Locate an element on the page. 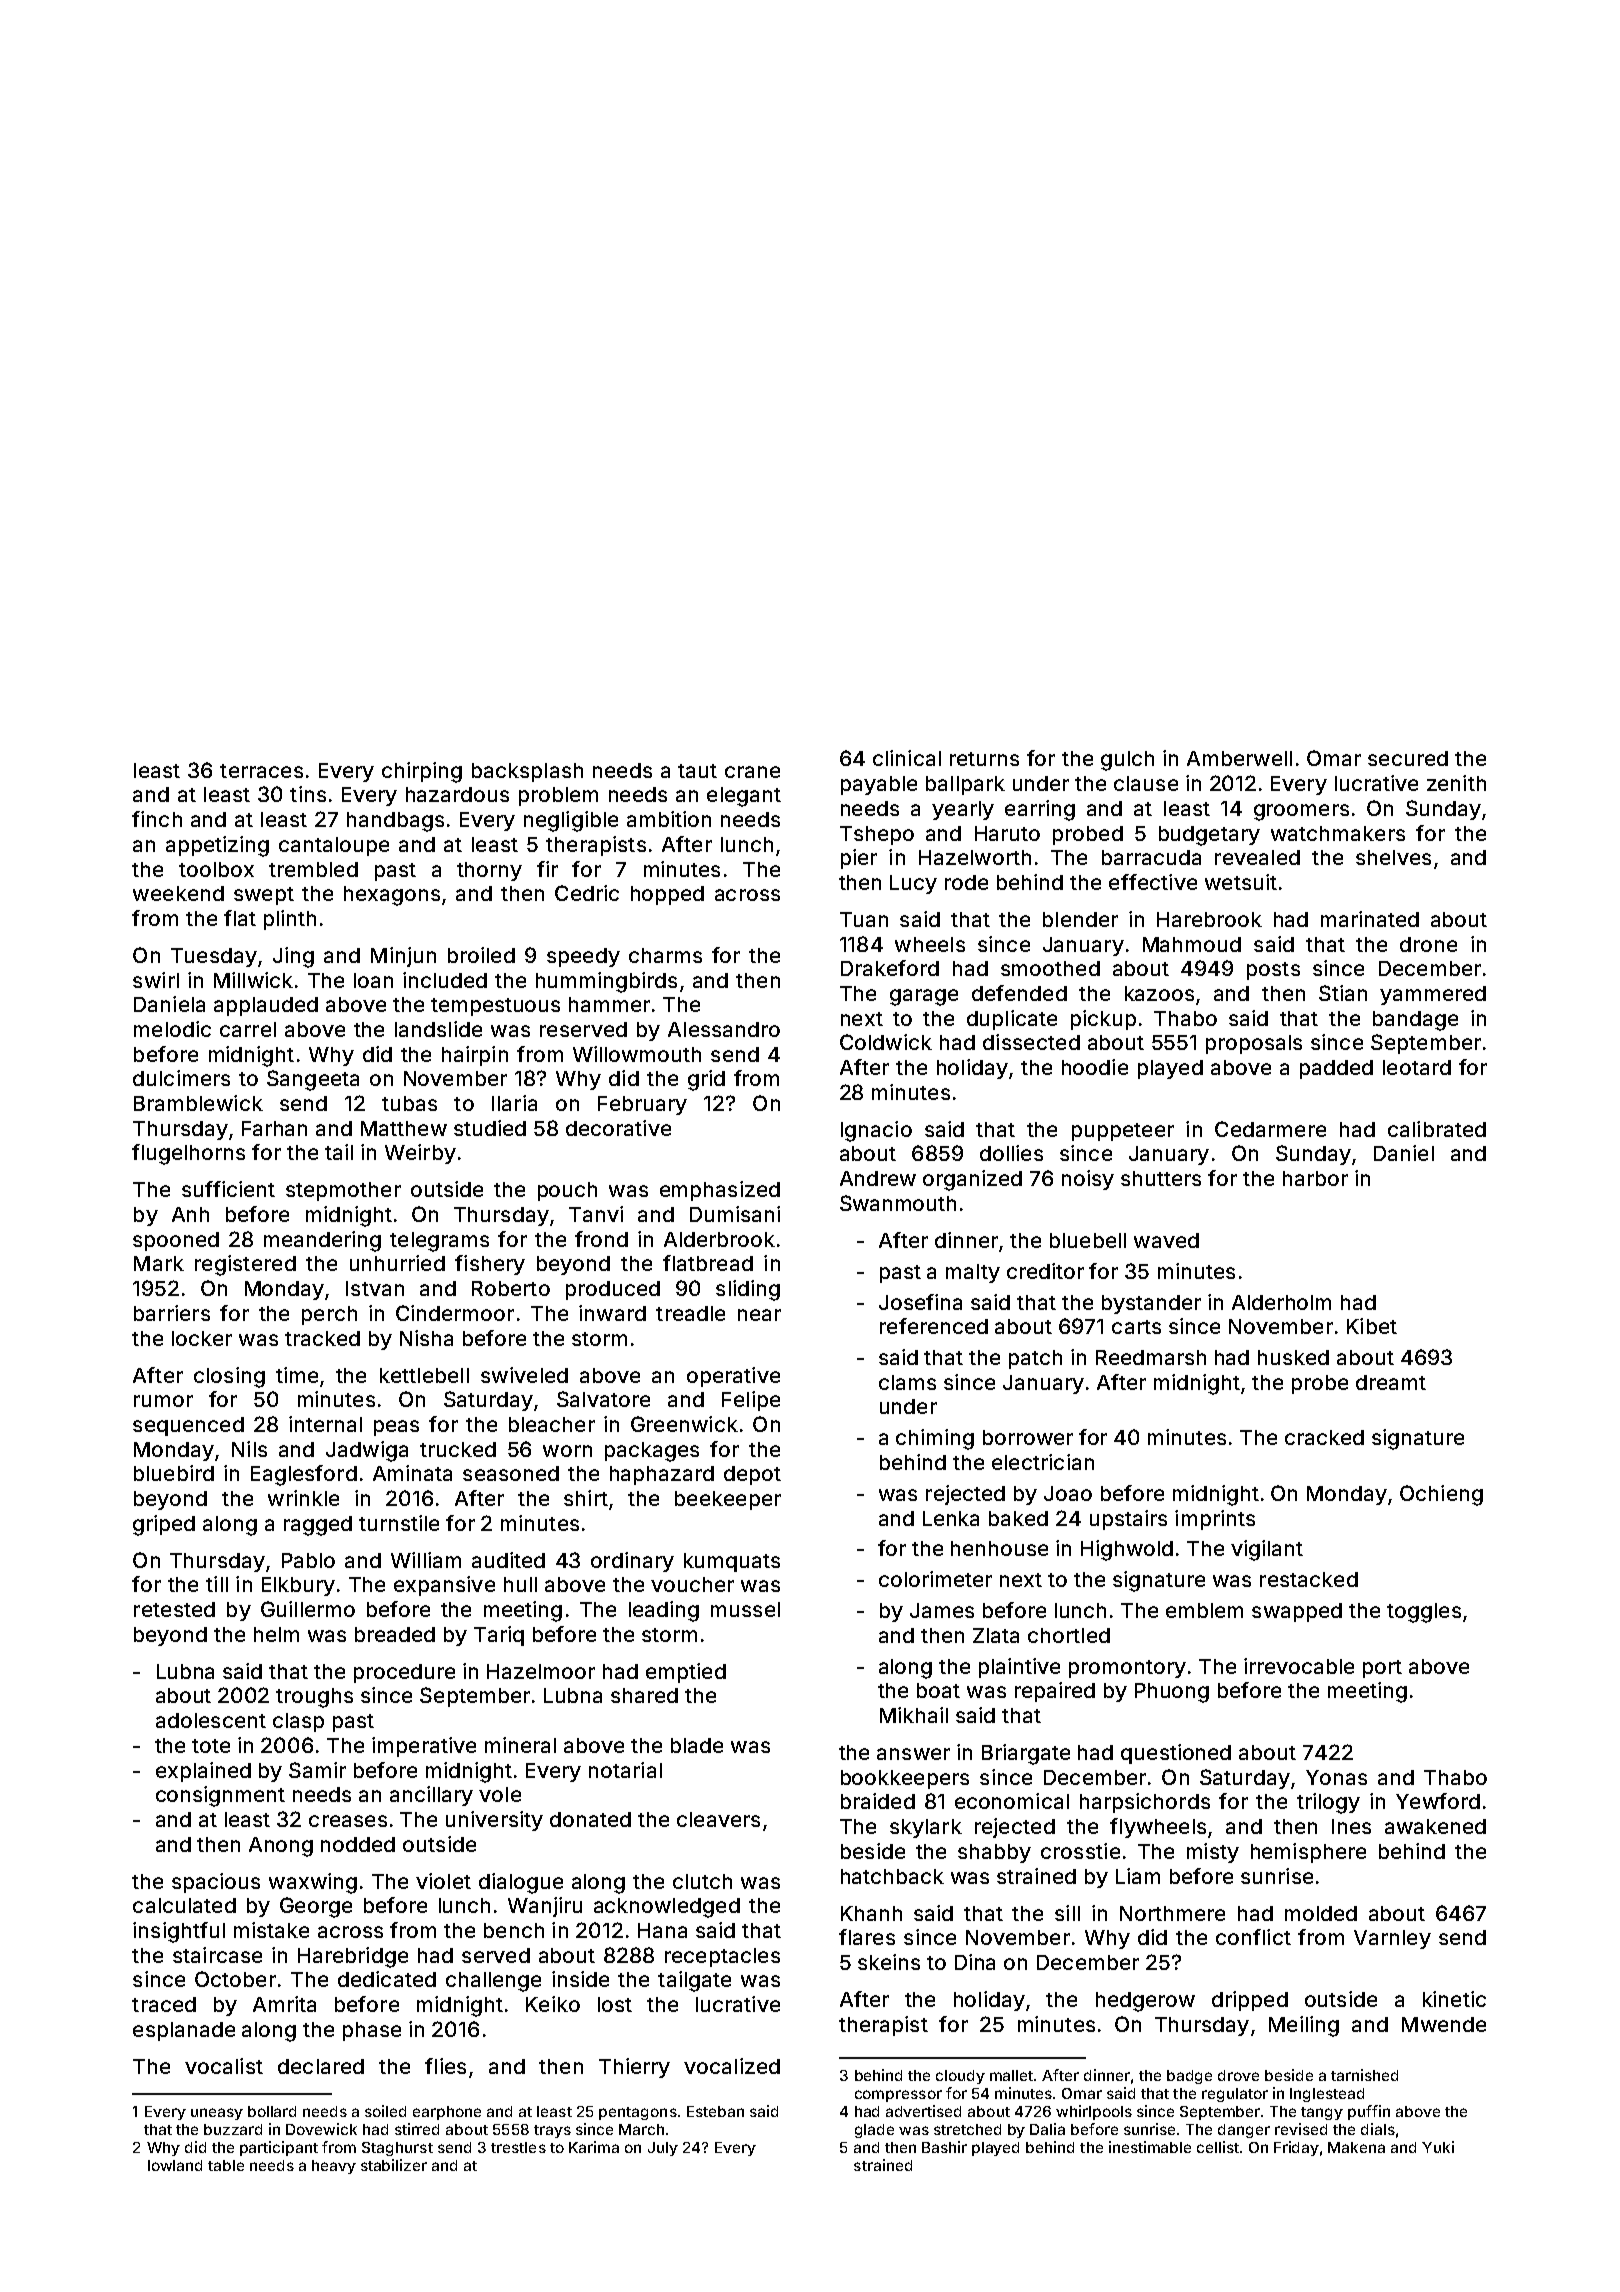 The height and width of the document is (2292, 1620). stabilizer is located at coordinates (394, 2165).
